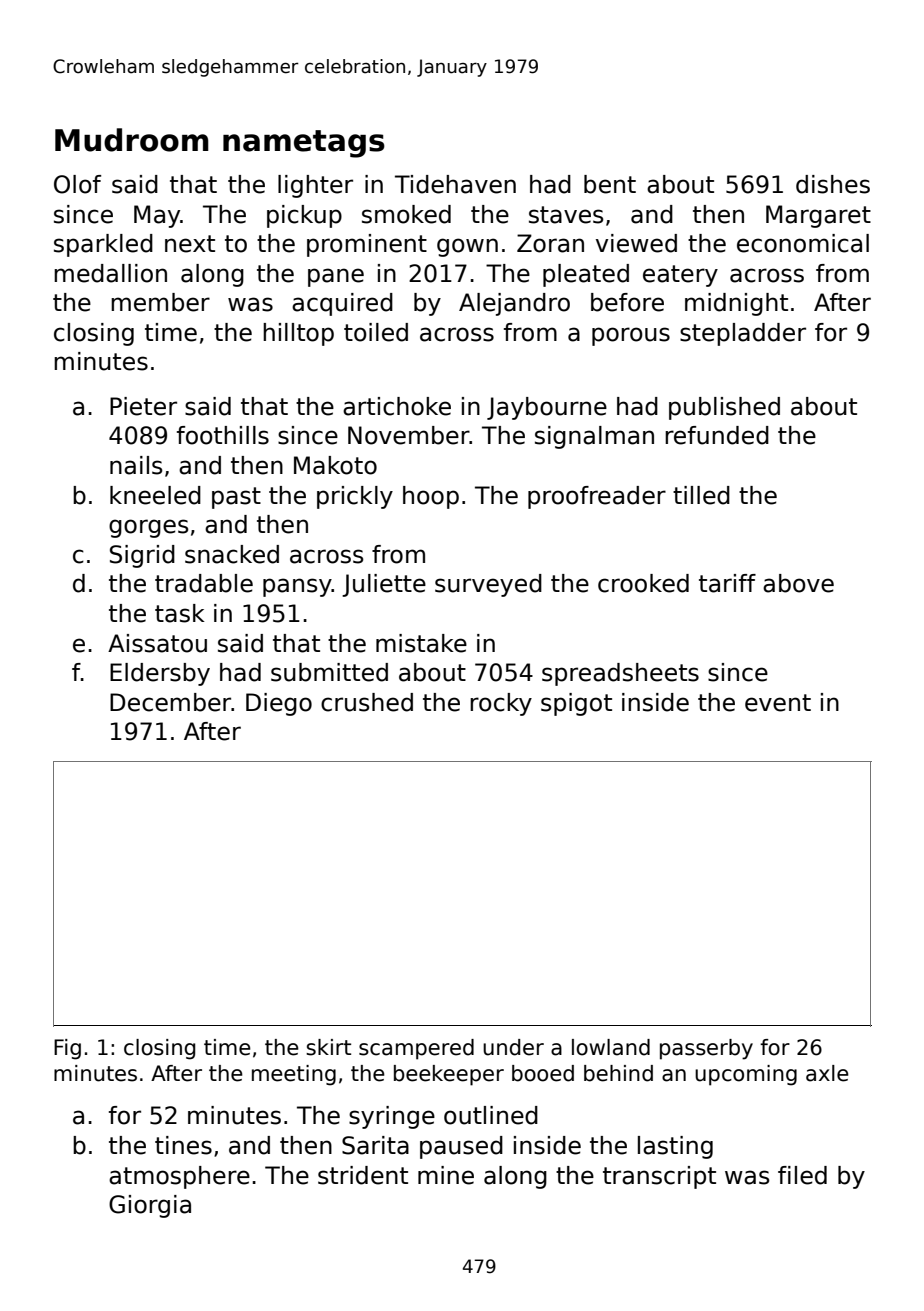 This screenshot has height=1311, width=924. Describe the element at coordinates (179, 1177) in the screenshot. I see `atmosphere` at that location.
